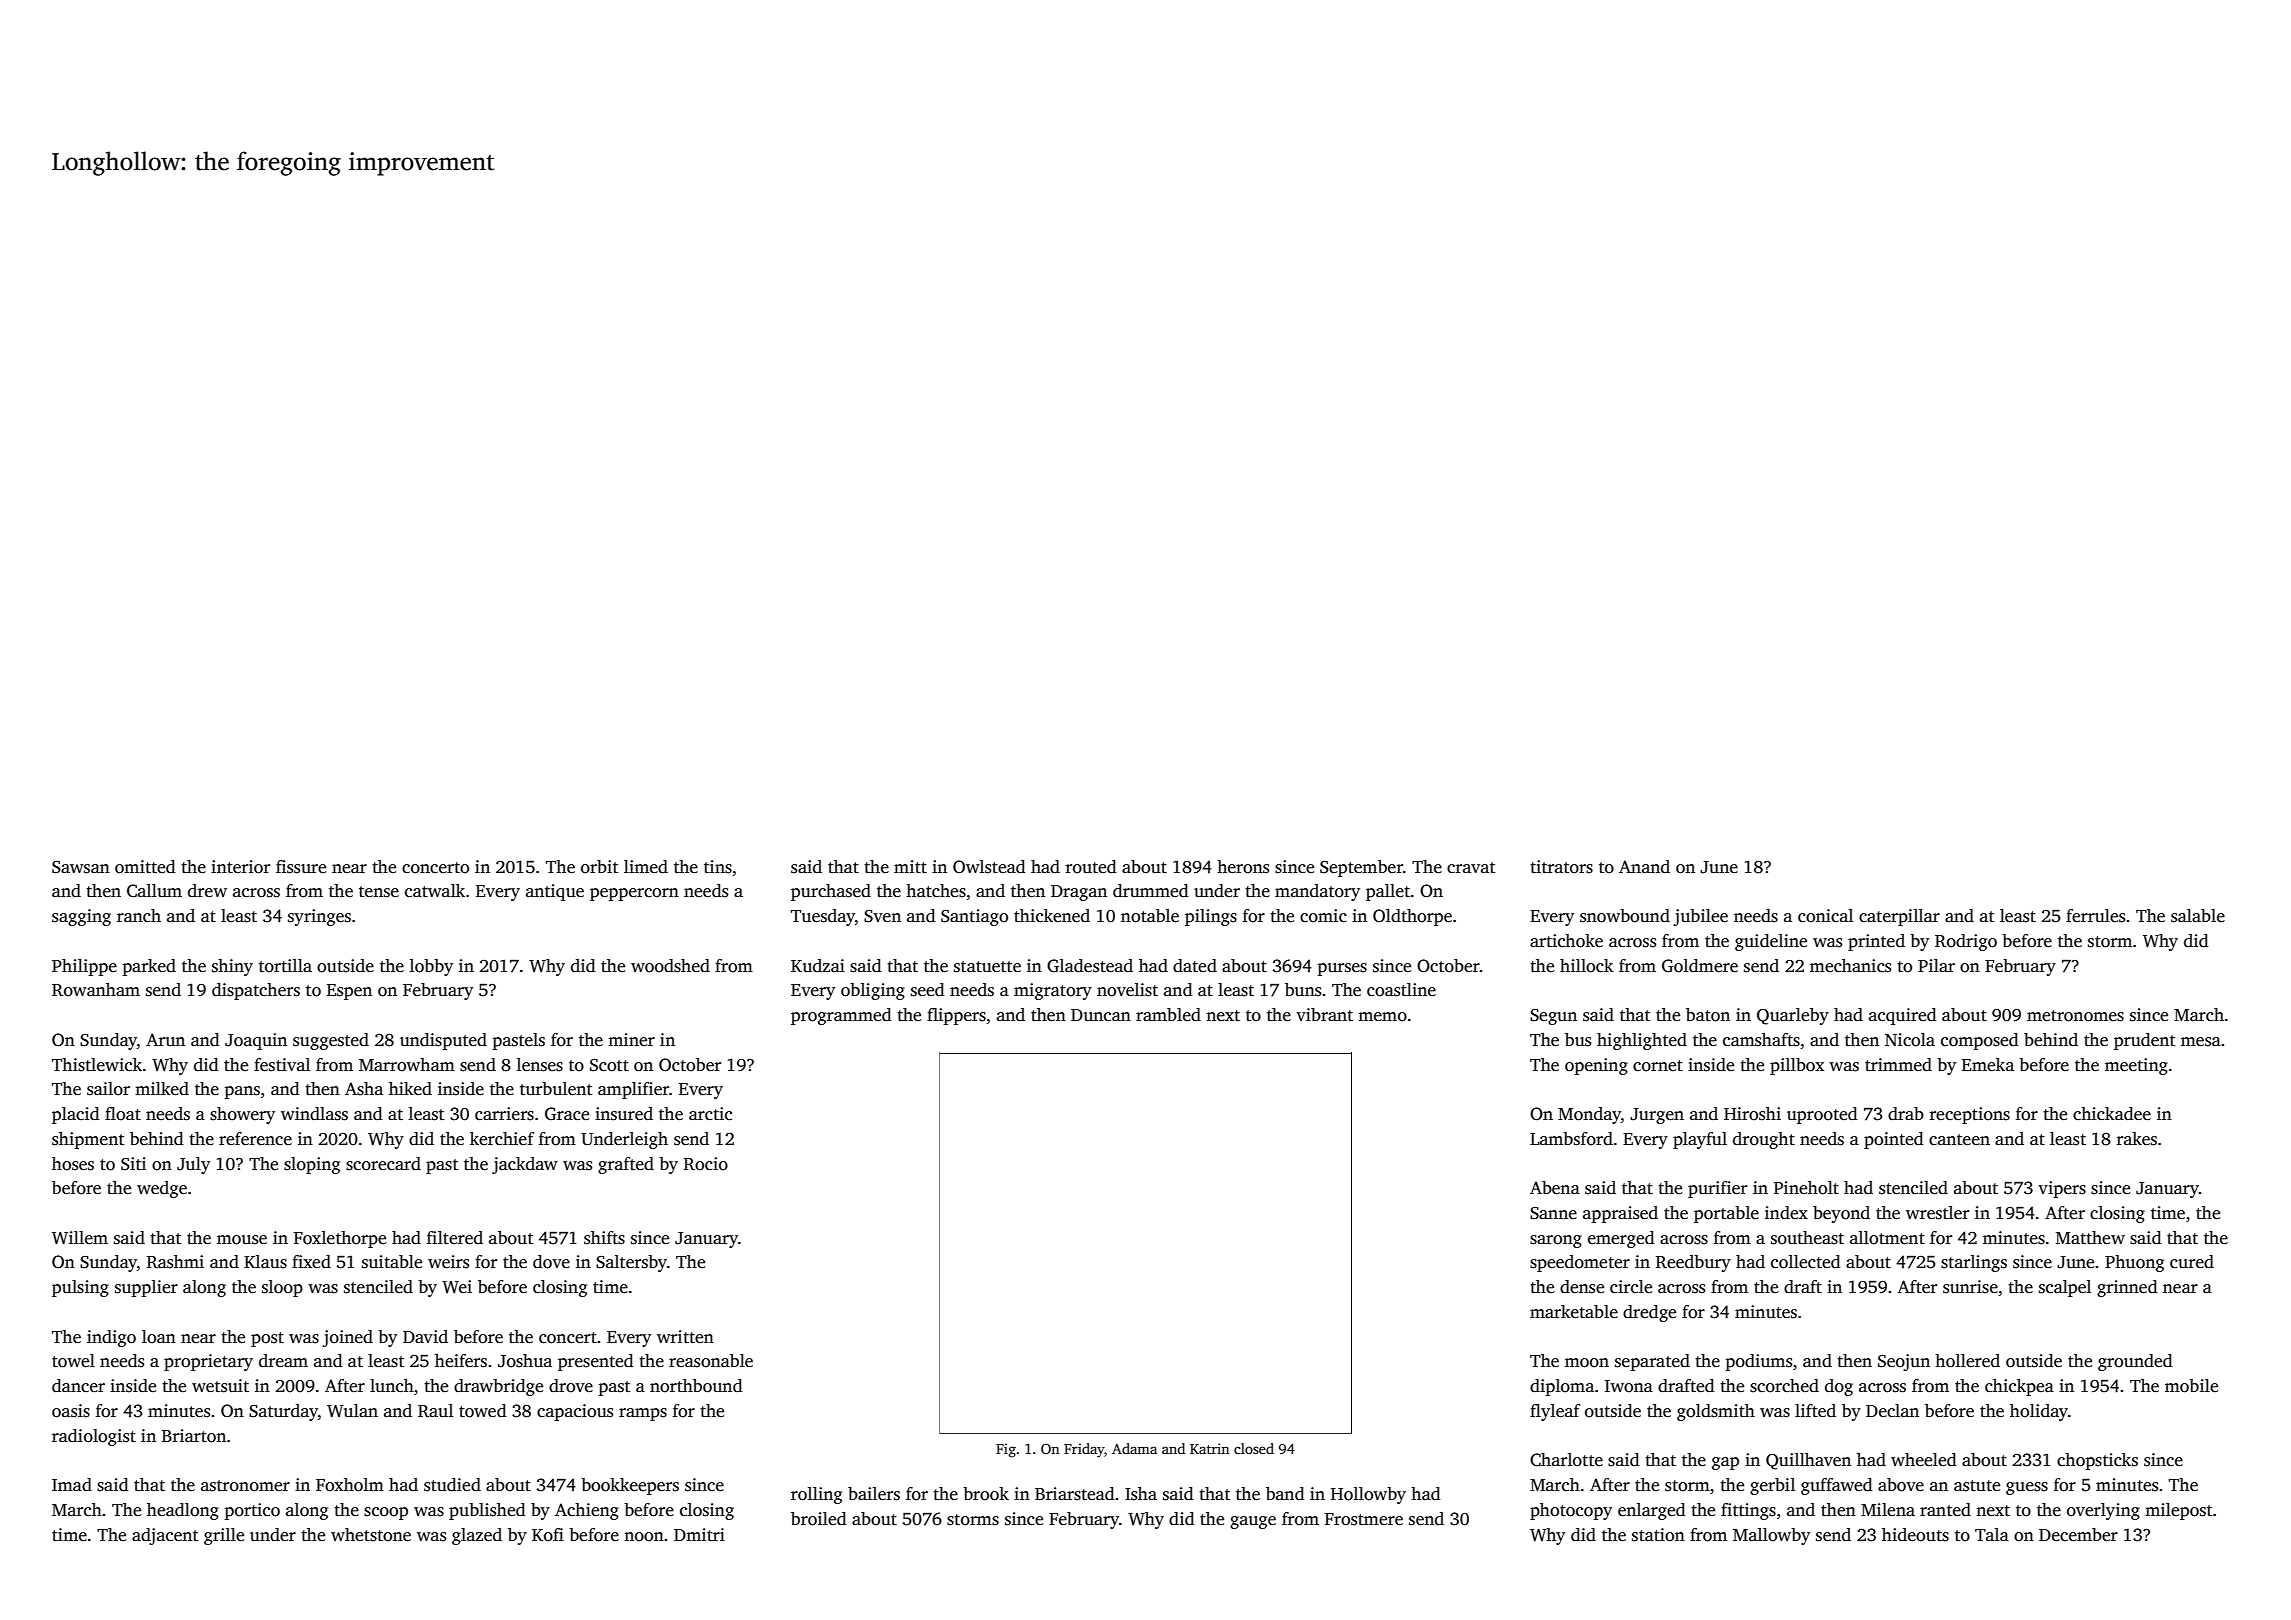  What do you see at coordinates (1566, 941) in the page?
I see `artichoke` at bounding box center [1566, 941].
